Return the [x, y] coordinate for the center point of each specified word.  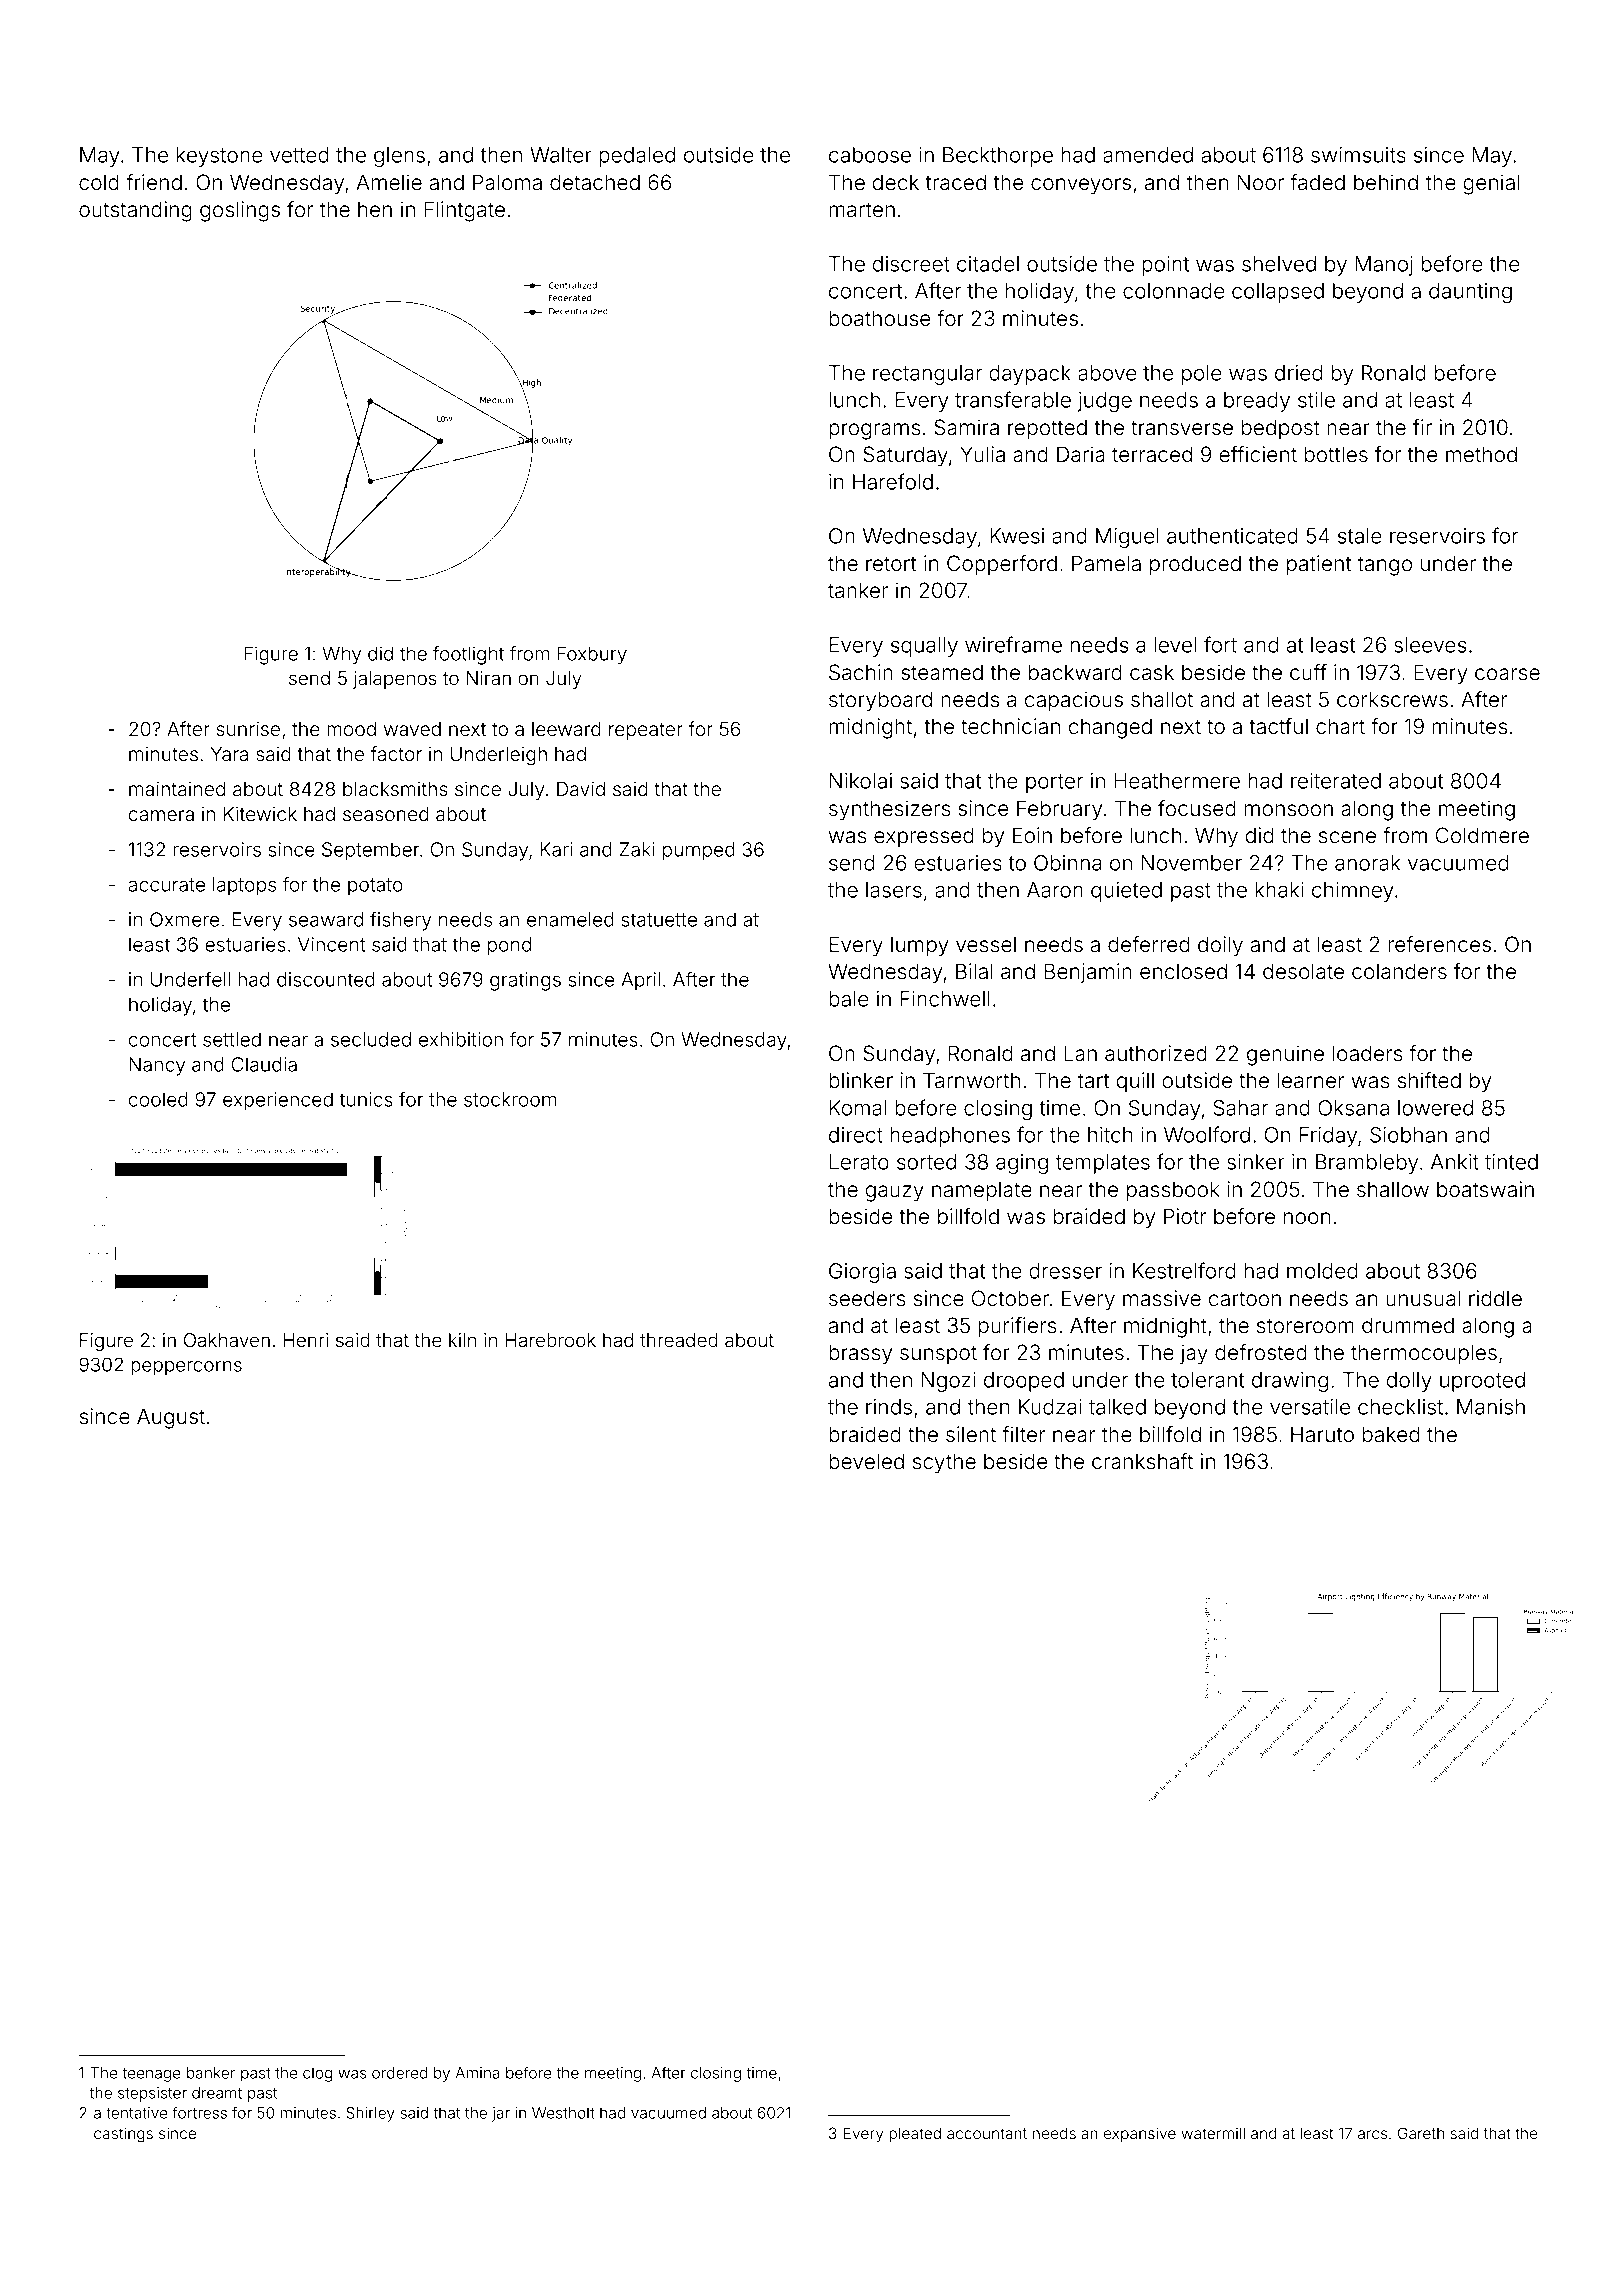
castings [123, 2135]
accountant [987, 2133]
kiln [462, 1340]
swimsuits [1358, 155]
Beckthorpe [998, 157]
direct [856, 1135]
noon [1307, 1218]
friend [154, 182]
